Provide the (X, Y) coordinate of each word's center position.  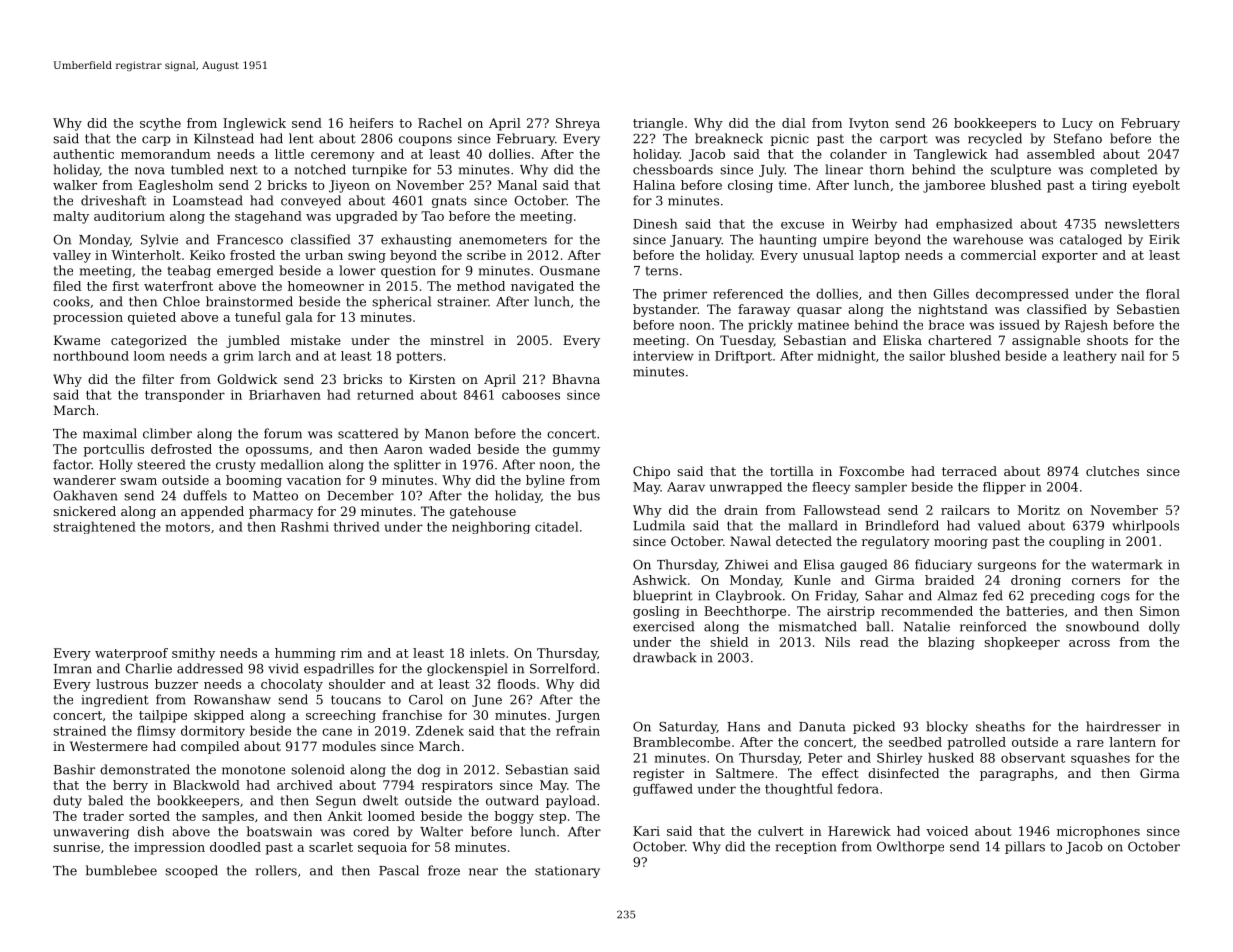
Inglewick (254, 124)
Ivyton (869, 124)
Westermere (109, 746)
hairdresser (1123, 726)
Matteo (275, 496)
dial (794, 123)
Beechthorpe (745, 612)
